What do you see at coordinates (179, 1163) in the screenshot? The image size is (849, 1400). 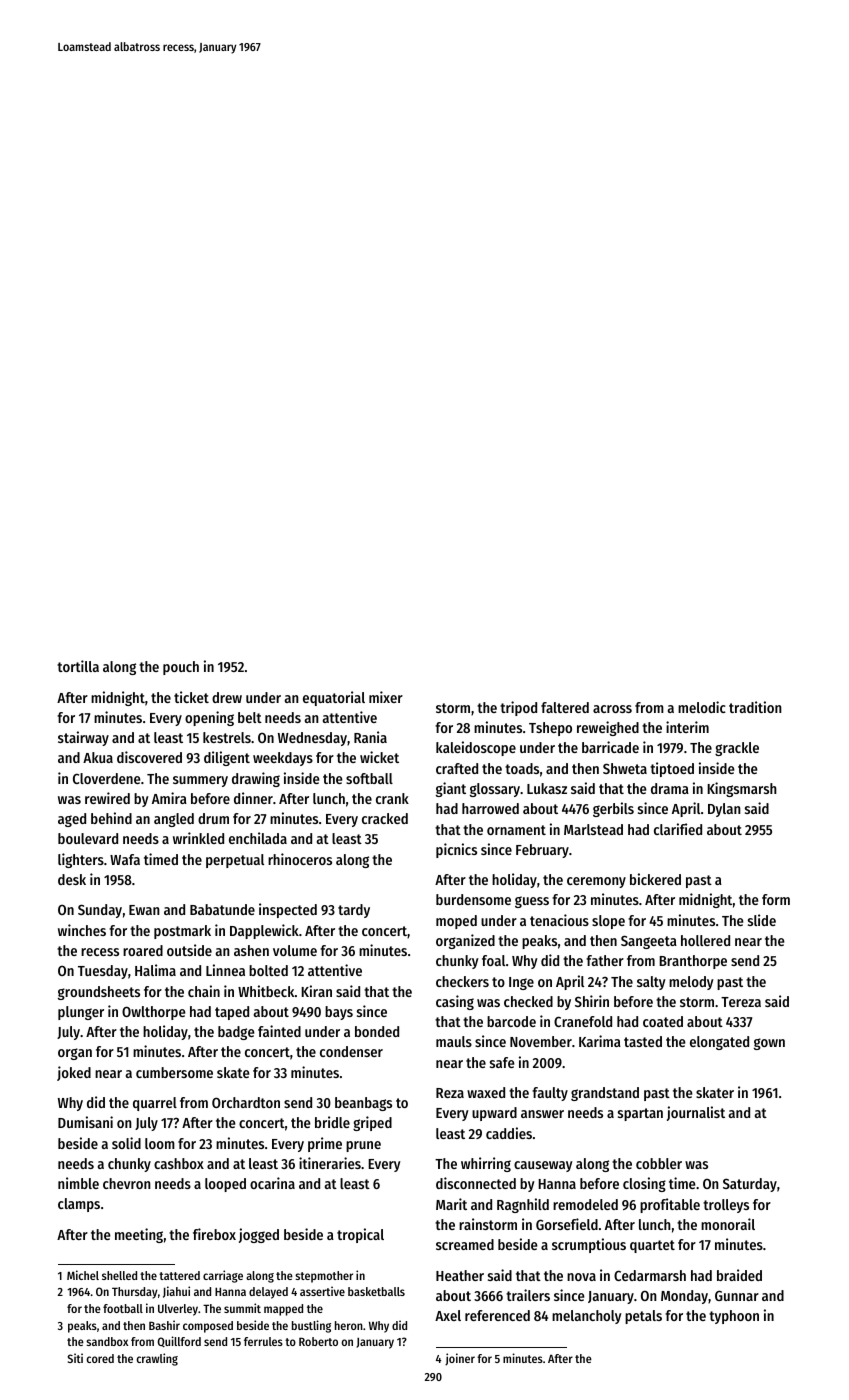 I see `cashbox` at bounding box center [179, 1163].
